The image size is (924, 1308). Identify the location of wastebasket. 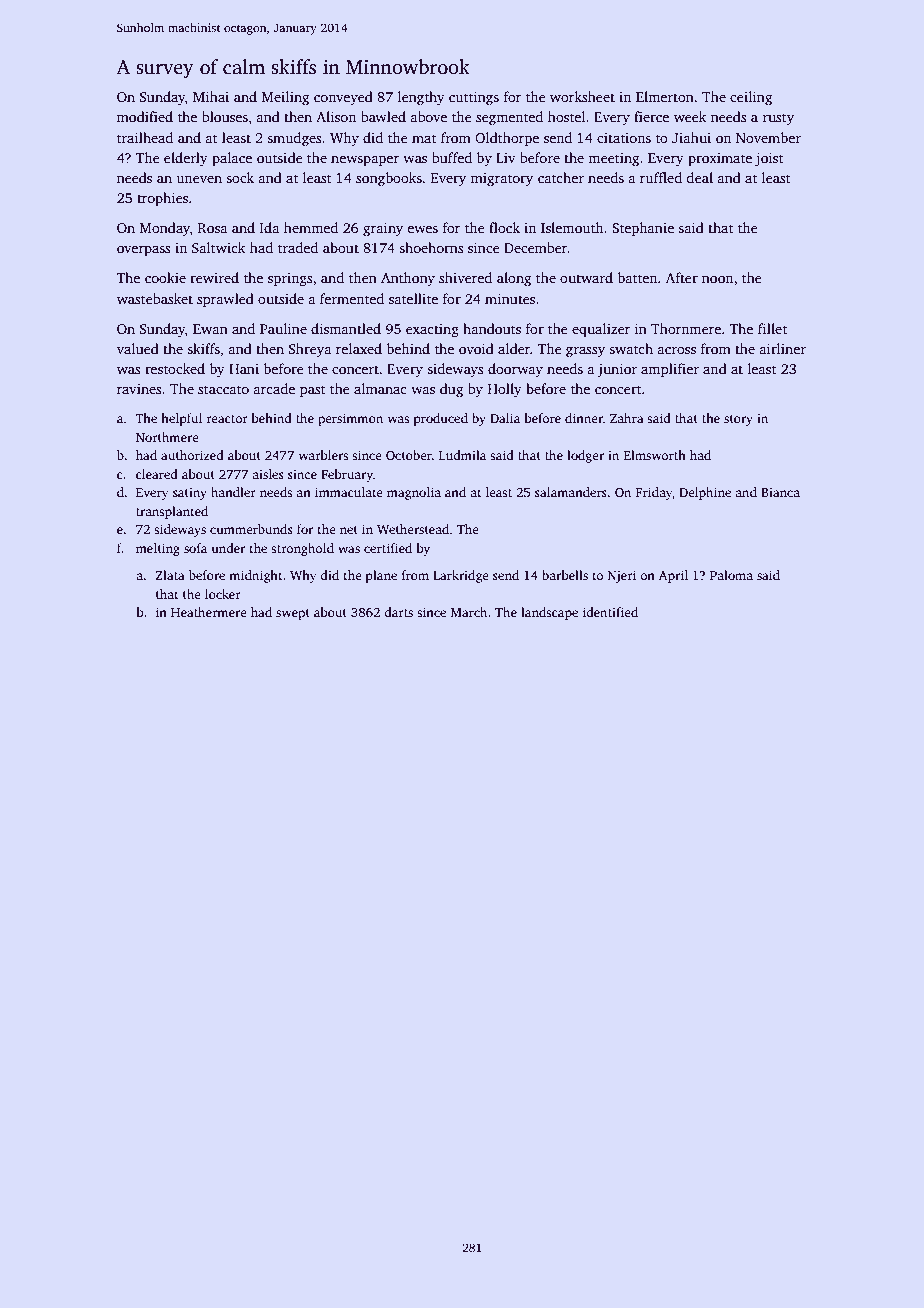
(155, 298).
